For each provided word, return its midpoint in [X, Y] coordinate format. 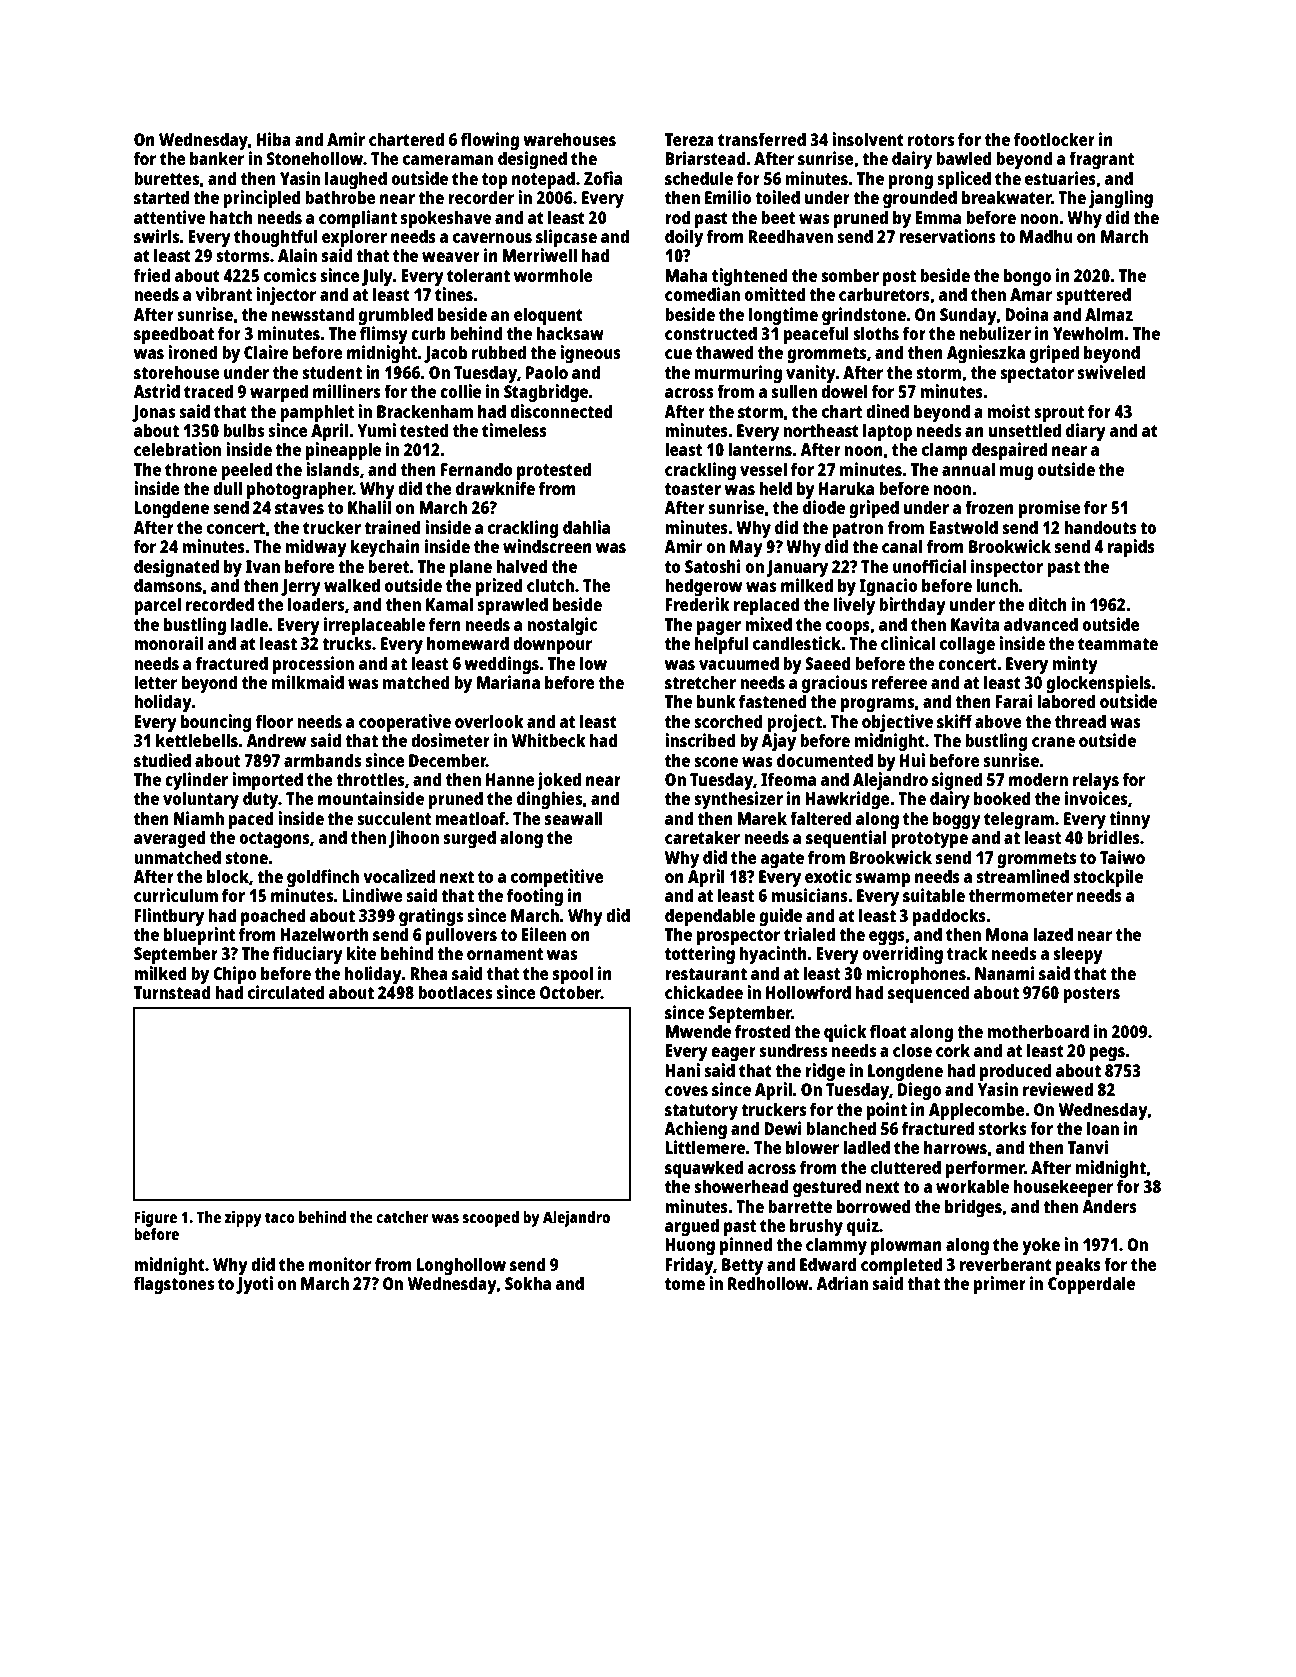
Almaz [1109, 314]
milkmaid [308, 682]
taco [280, 1217]
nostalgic [562, 626]
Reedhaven [790, 236]
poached [273, 917]
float [888, 1031]
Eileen [543, 934]
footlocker [1054, 139]
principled [261, 199]
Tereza [689, 139]
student [332, 372]
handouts [1100, 527]
